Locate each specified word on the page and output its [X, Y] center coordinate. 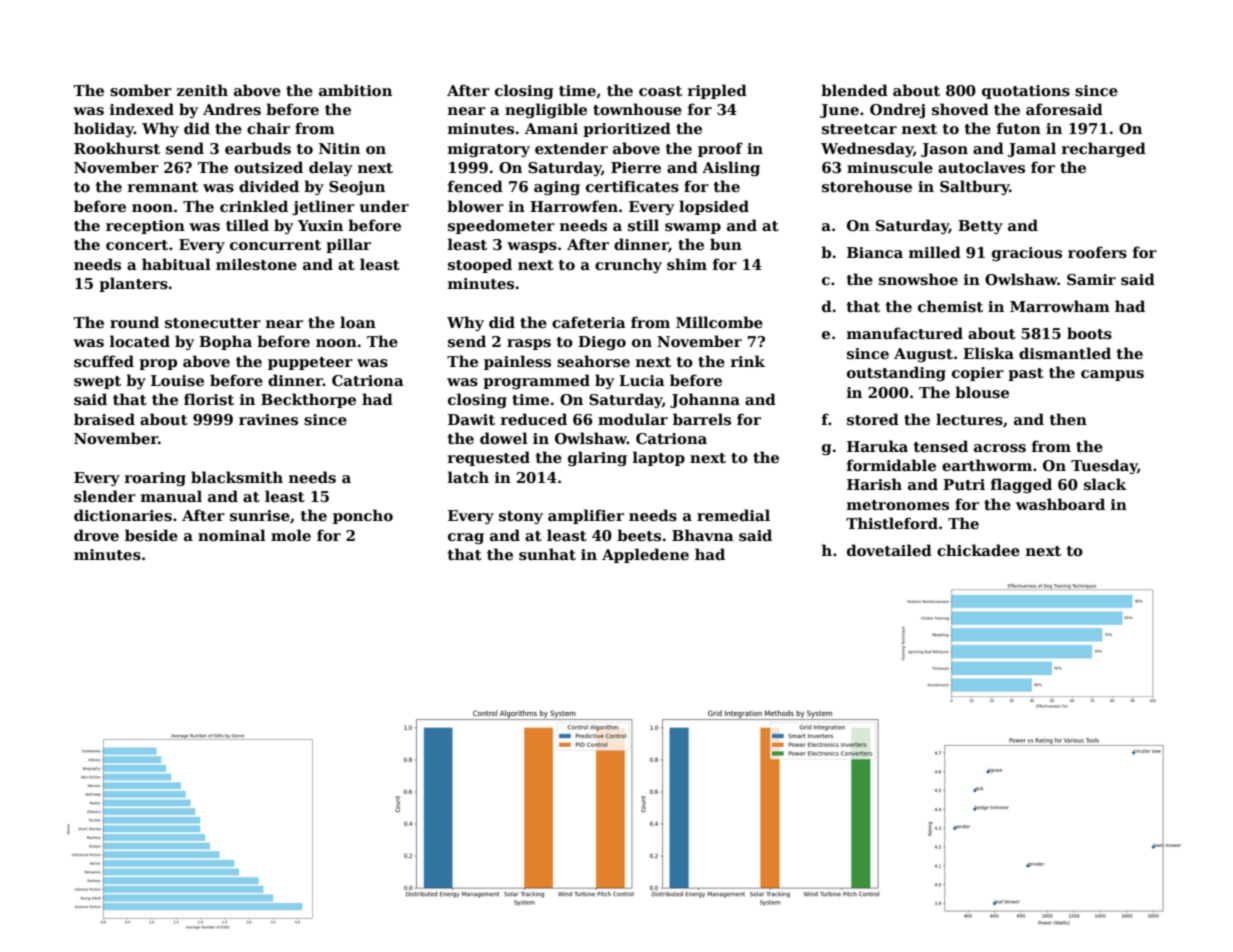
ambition [355, 90]
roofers [1097, 252]
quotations [1026, 92]
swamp [693, 228]
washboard [1060, 504]
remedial [733, 515]
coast [660, 91]
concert [137, 245]
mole [291, 535]
